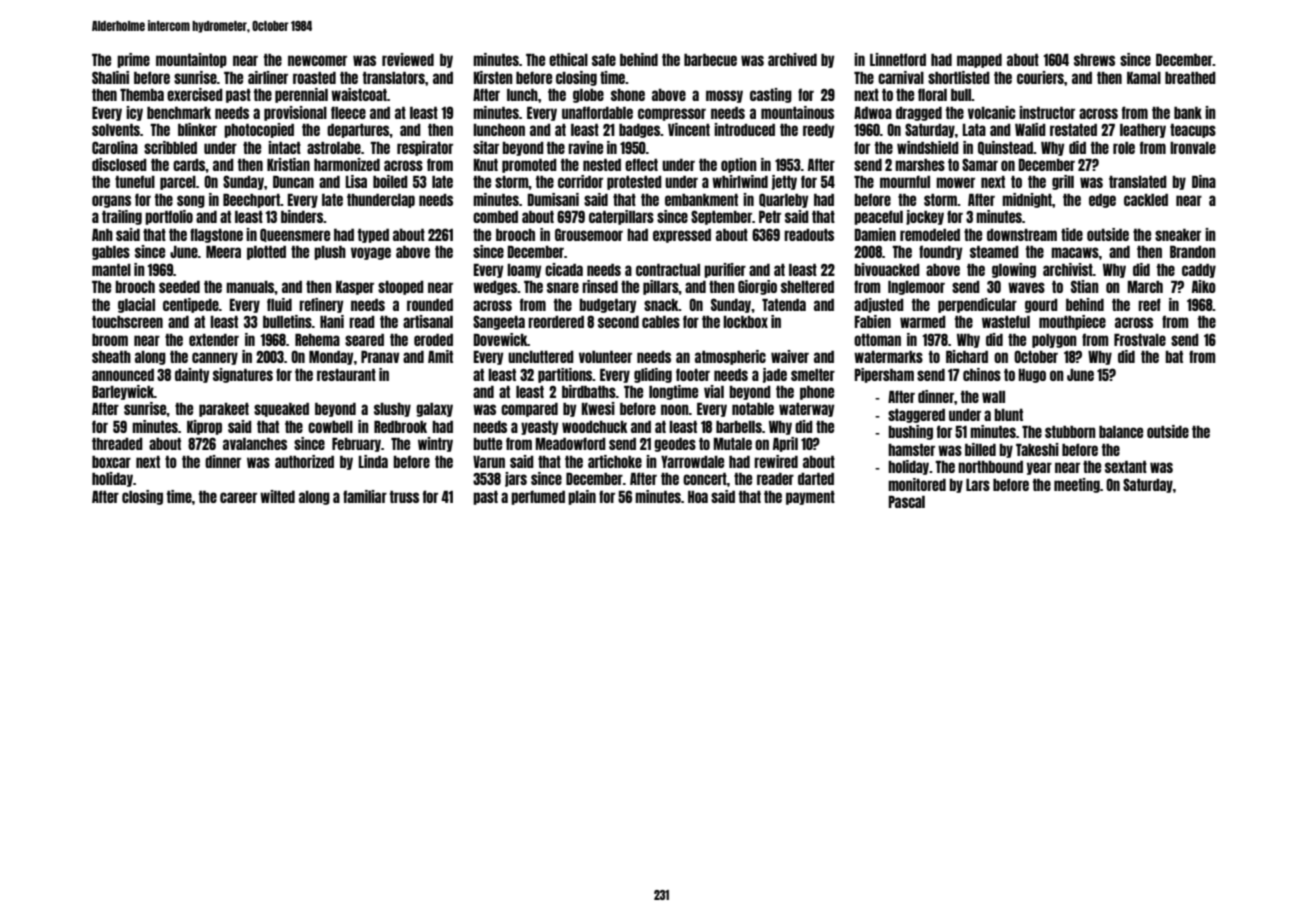  Describe the element at coordinates (785, 444) in the document. I see `April` at that location.
